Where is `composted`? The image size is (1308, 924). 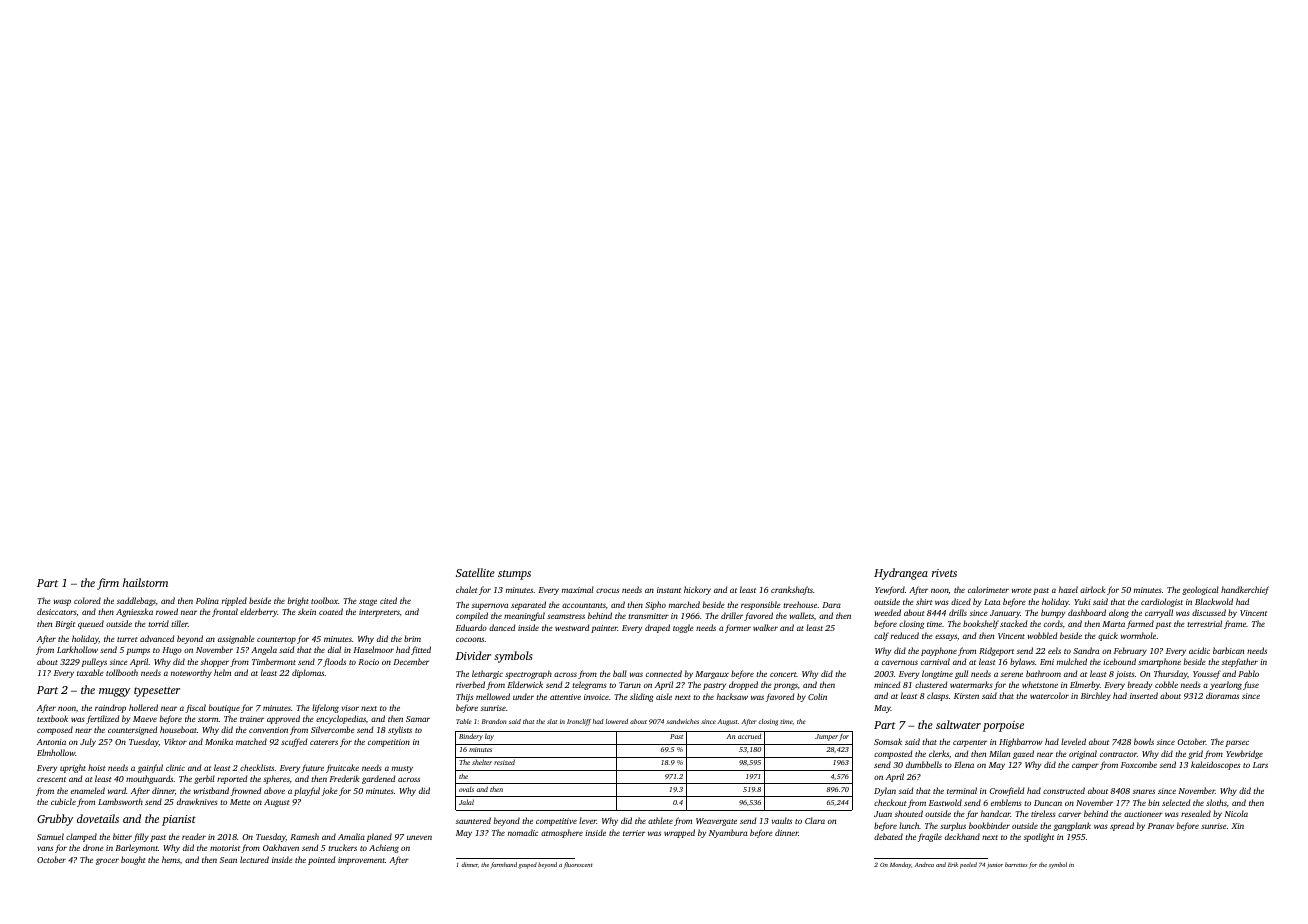 composted is located at coordinates (893, 754).
